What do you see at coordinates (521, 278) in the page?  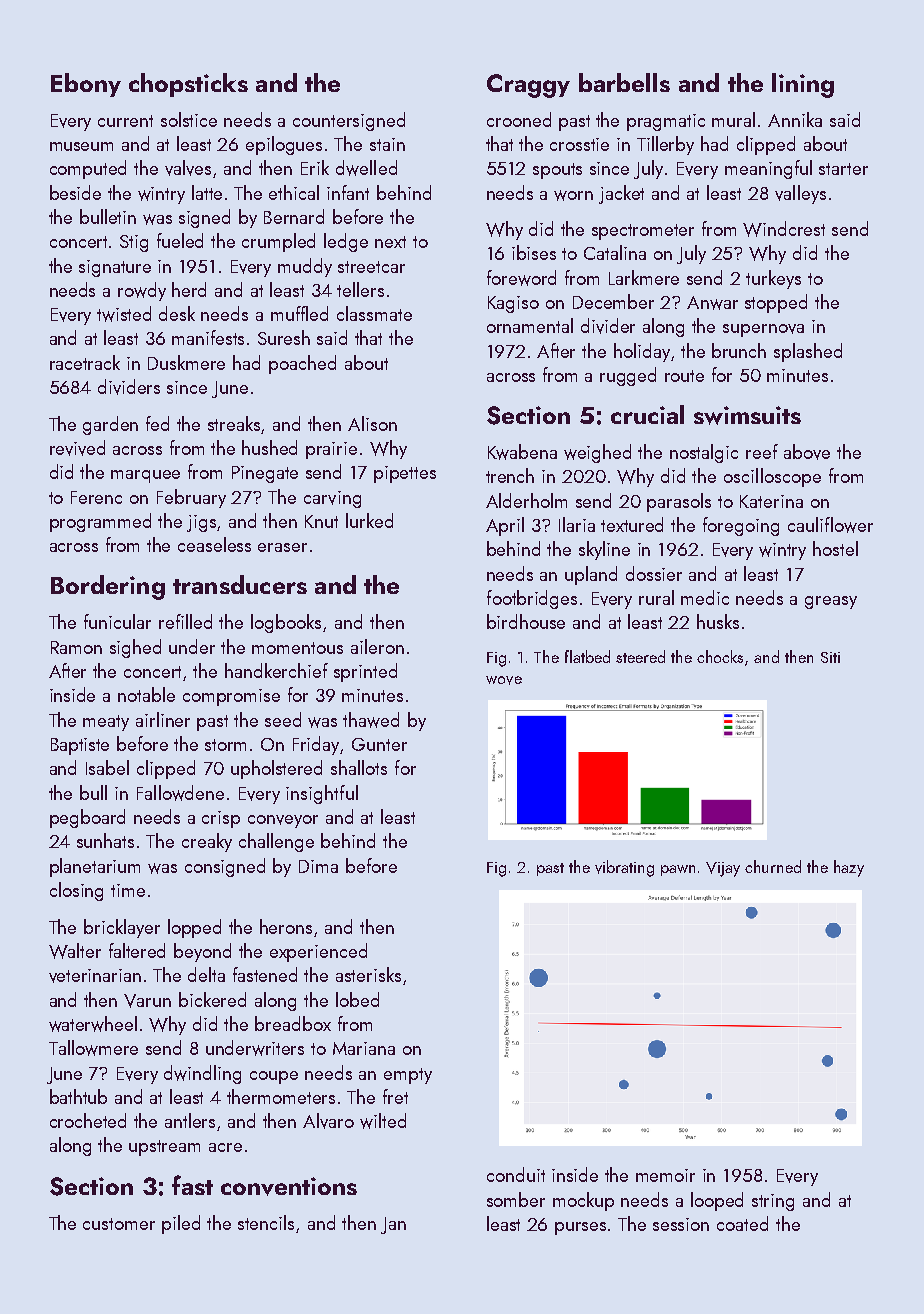 I see `foreword` at bounding box center [521, 278].
